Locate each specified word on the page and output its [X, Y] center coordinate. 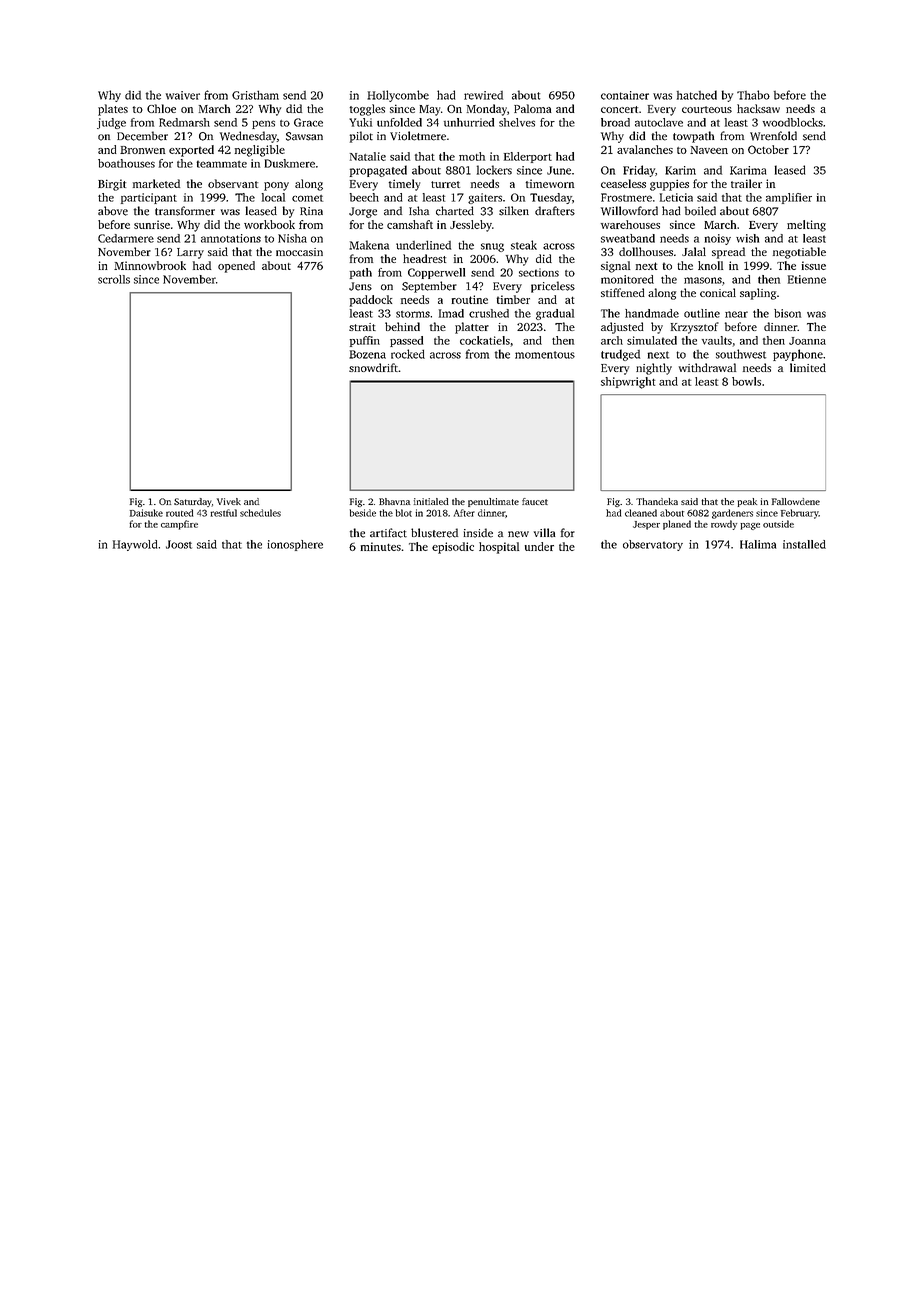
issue [814, 265]
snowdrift [373, 367]
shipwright [628, 383]
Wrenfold [773, 136]
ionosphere [295, 545]
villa [545, 533]
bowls [746, 381]
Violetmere [418, 136]
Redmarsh [184, 122]
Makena [369, 245]
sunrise [152, 224]
